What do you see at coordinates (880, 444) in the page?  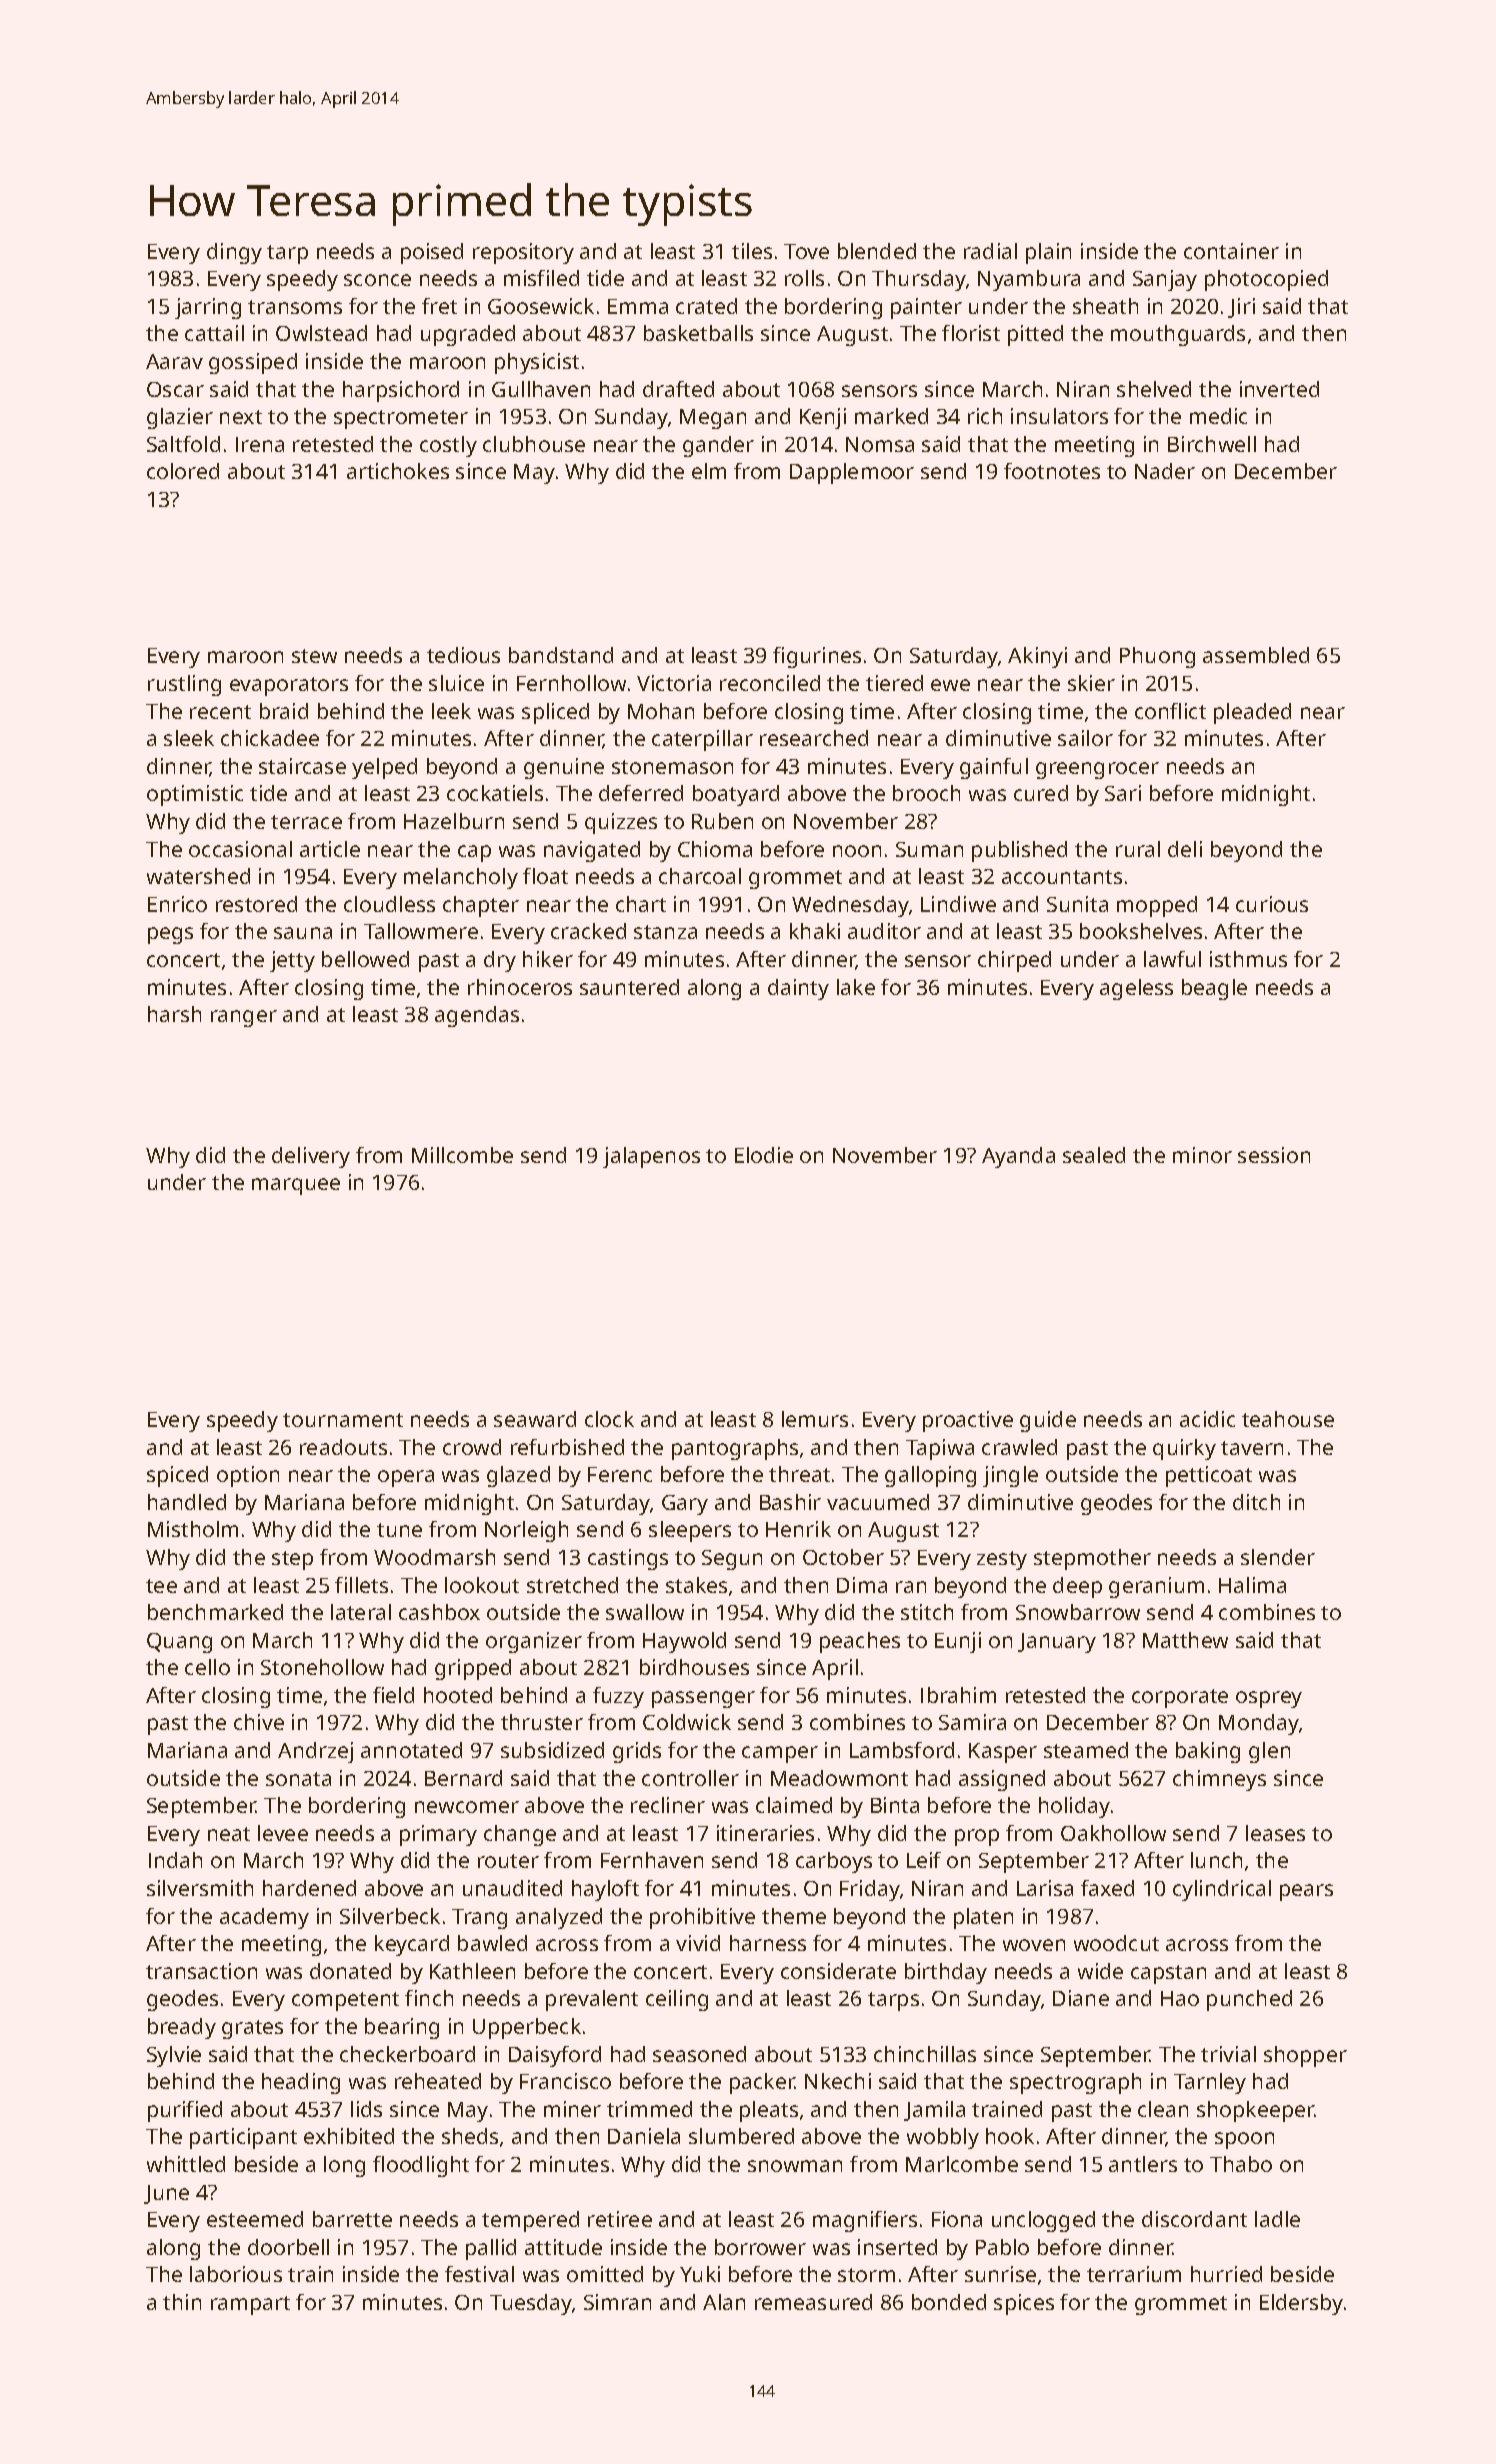 I see `Nomsa` at bounding box center [880, 444].
